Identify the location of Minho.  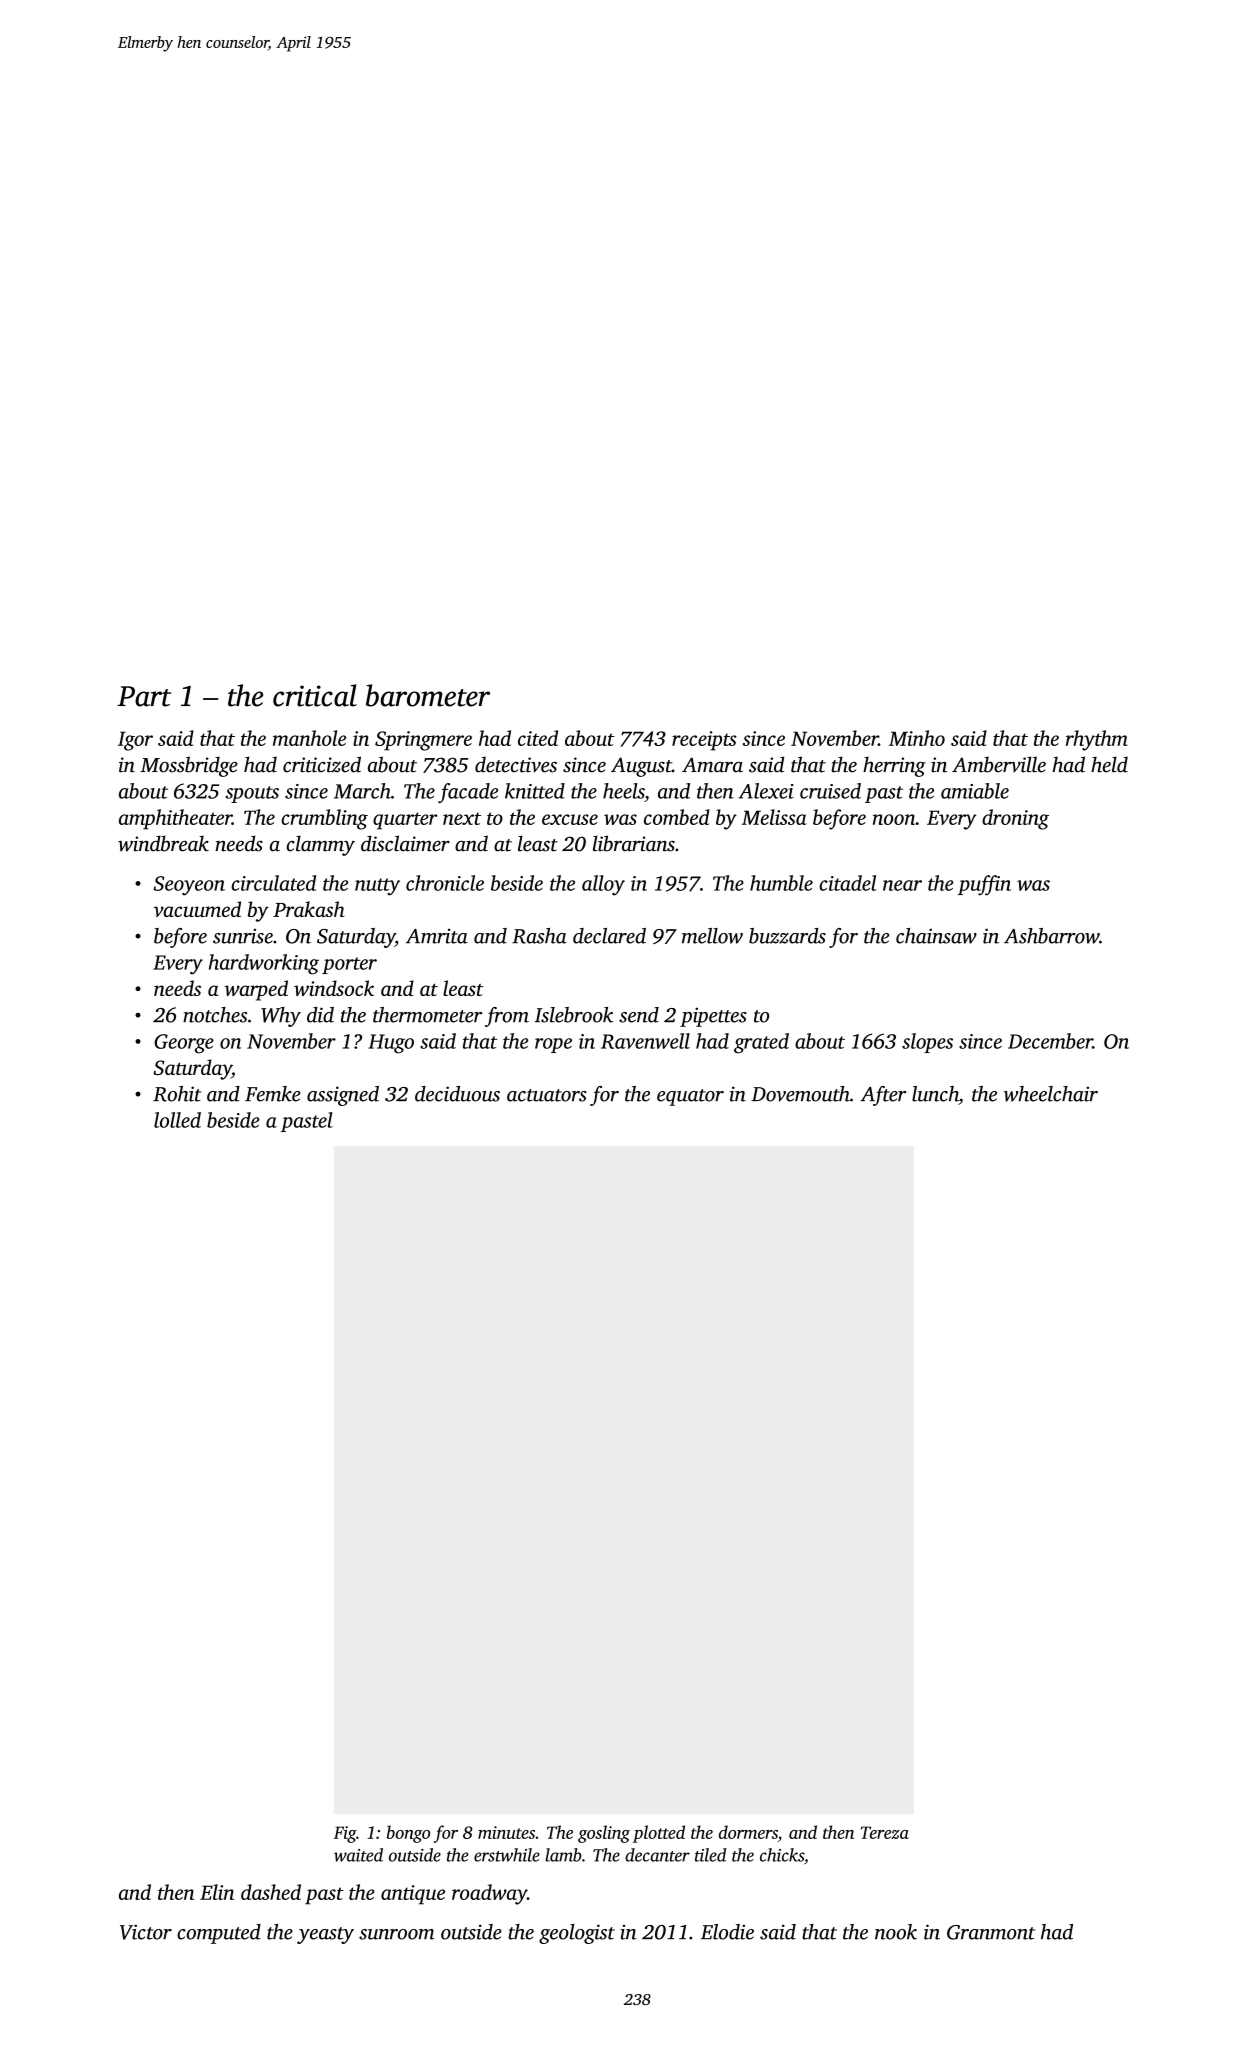
(917, 738).
